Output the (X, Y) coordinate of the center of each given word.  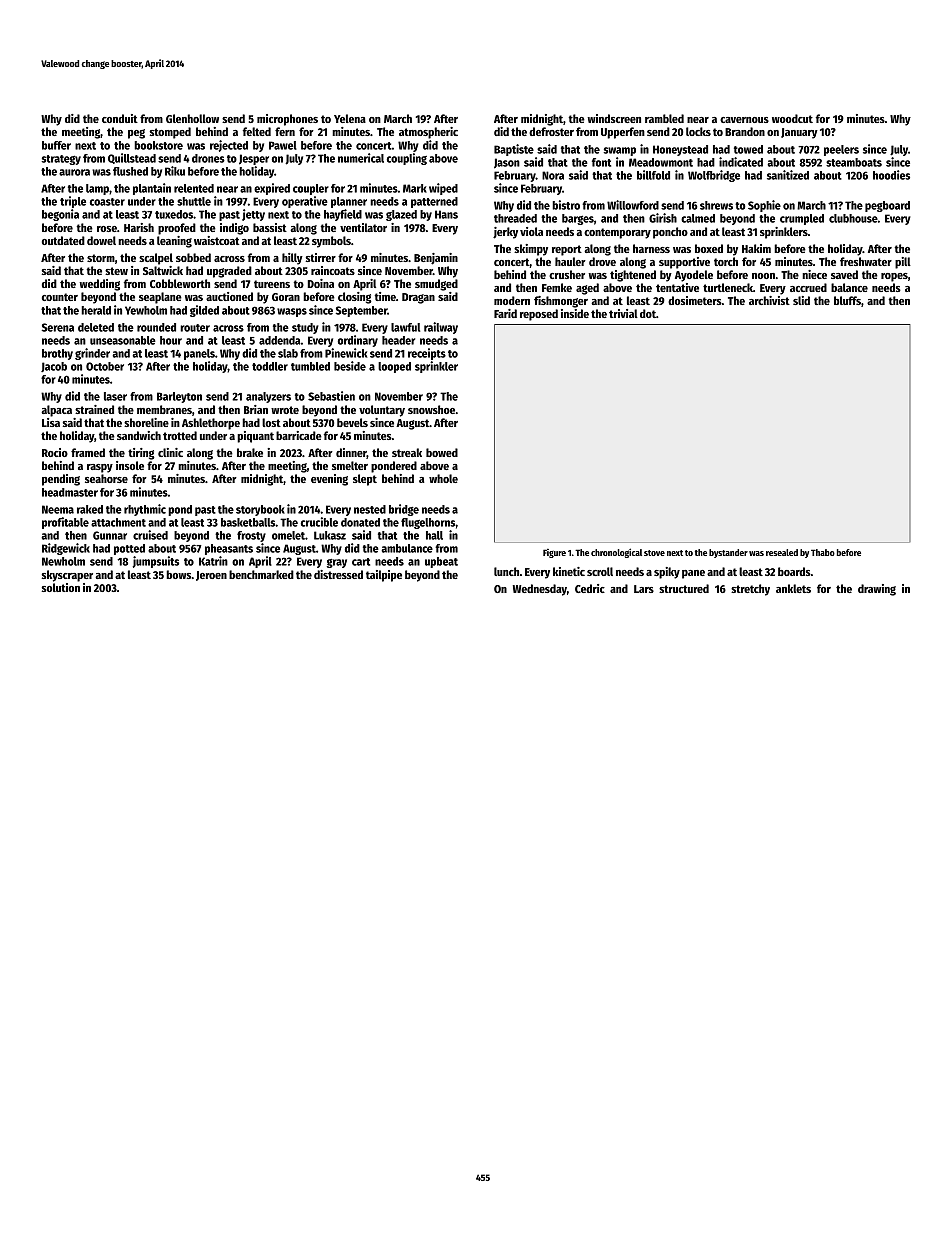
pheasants (229, 549)
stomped (170, 133)
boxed (709, 248)
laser (115, 396)
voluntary (382, 411)
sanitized (788, 175)
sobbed (193, 257)
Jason (507, 163)
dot (648, 313)
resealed (782, 552)
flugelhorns (428, 523)
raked (90, 509)
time (385, 296)
